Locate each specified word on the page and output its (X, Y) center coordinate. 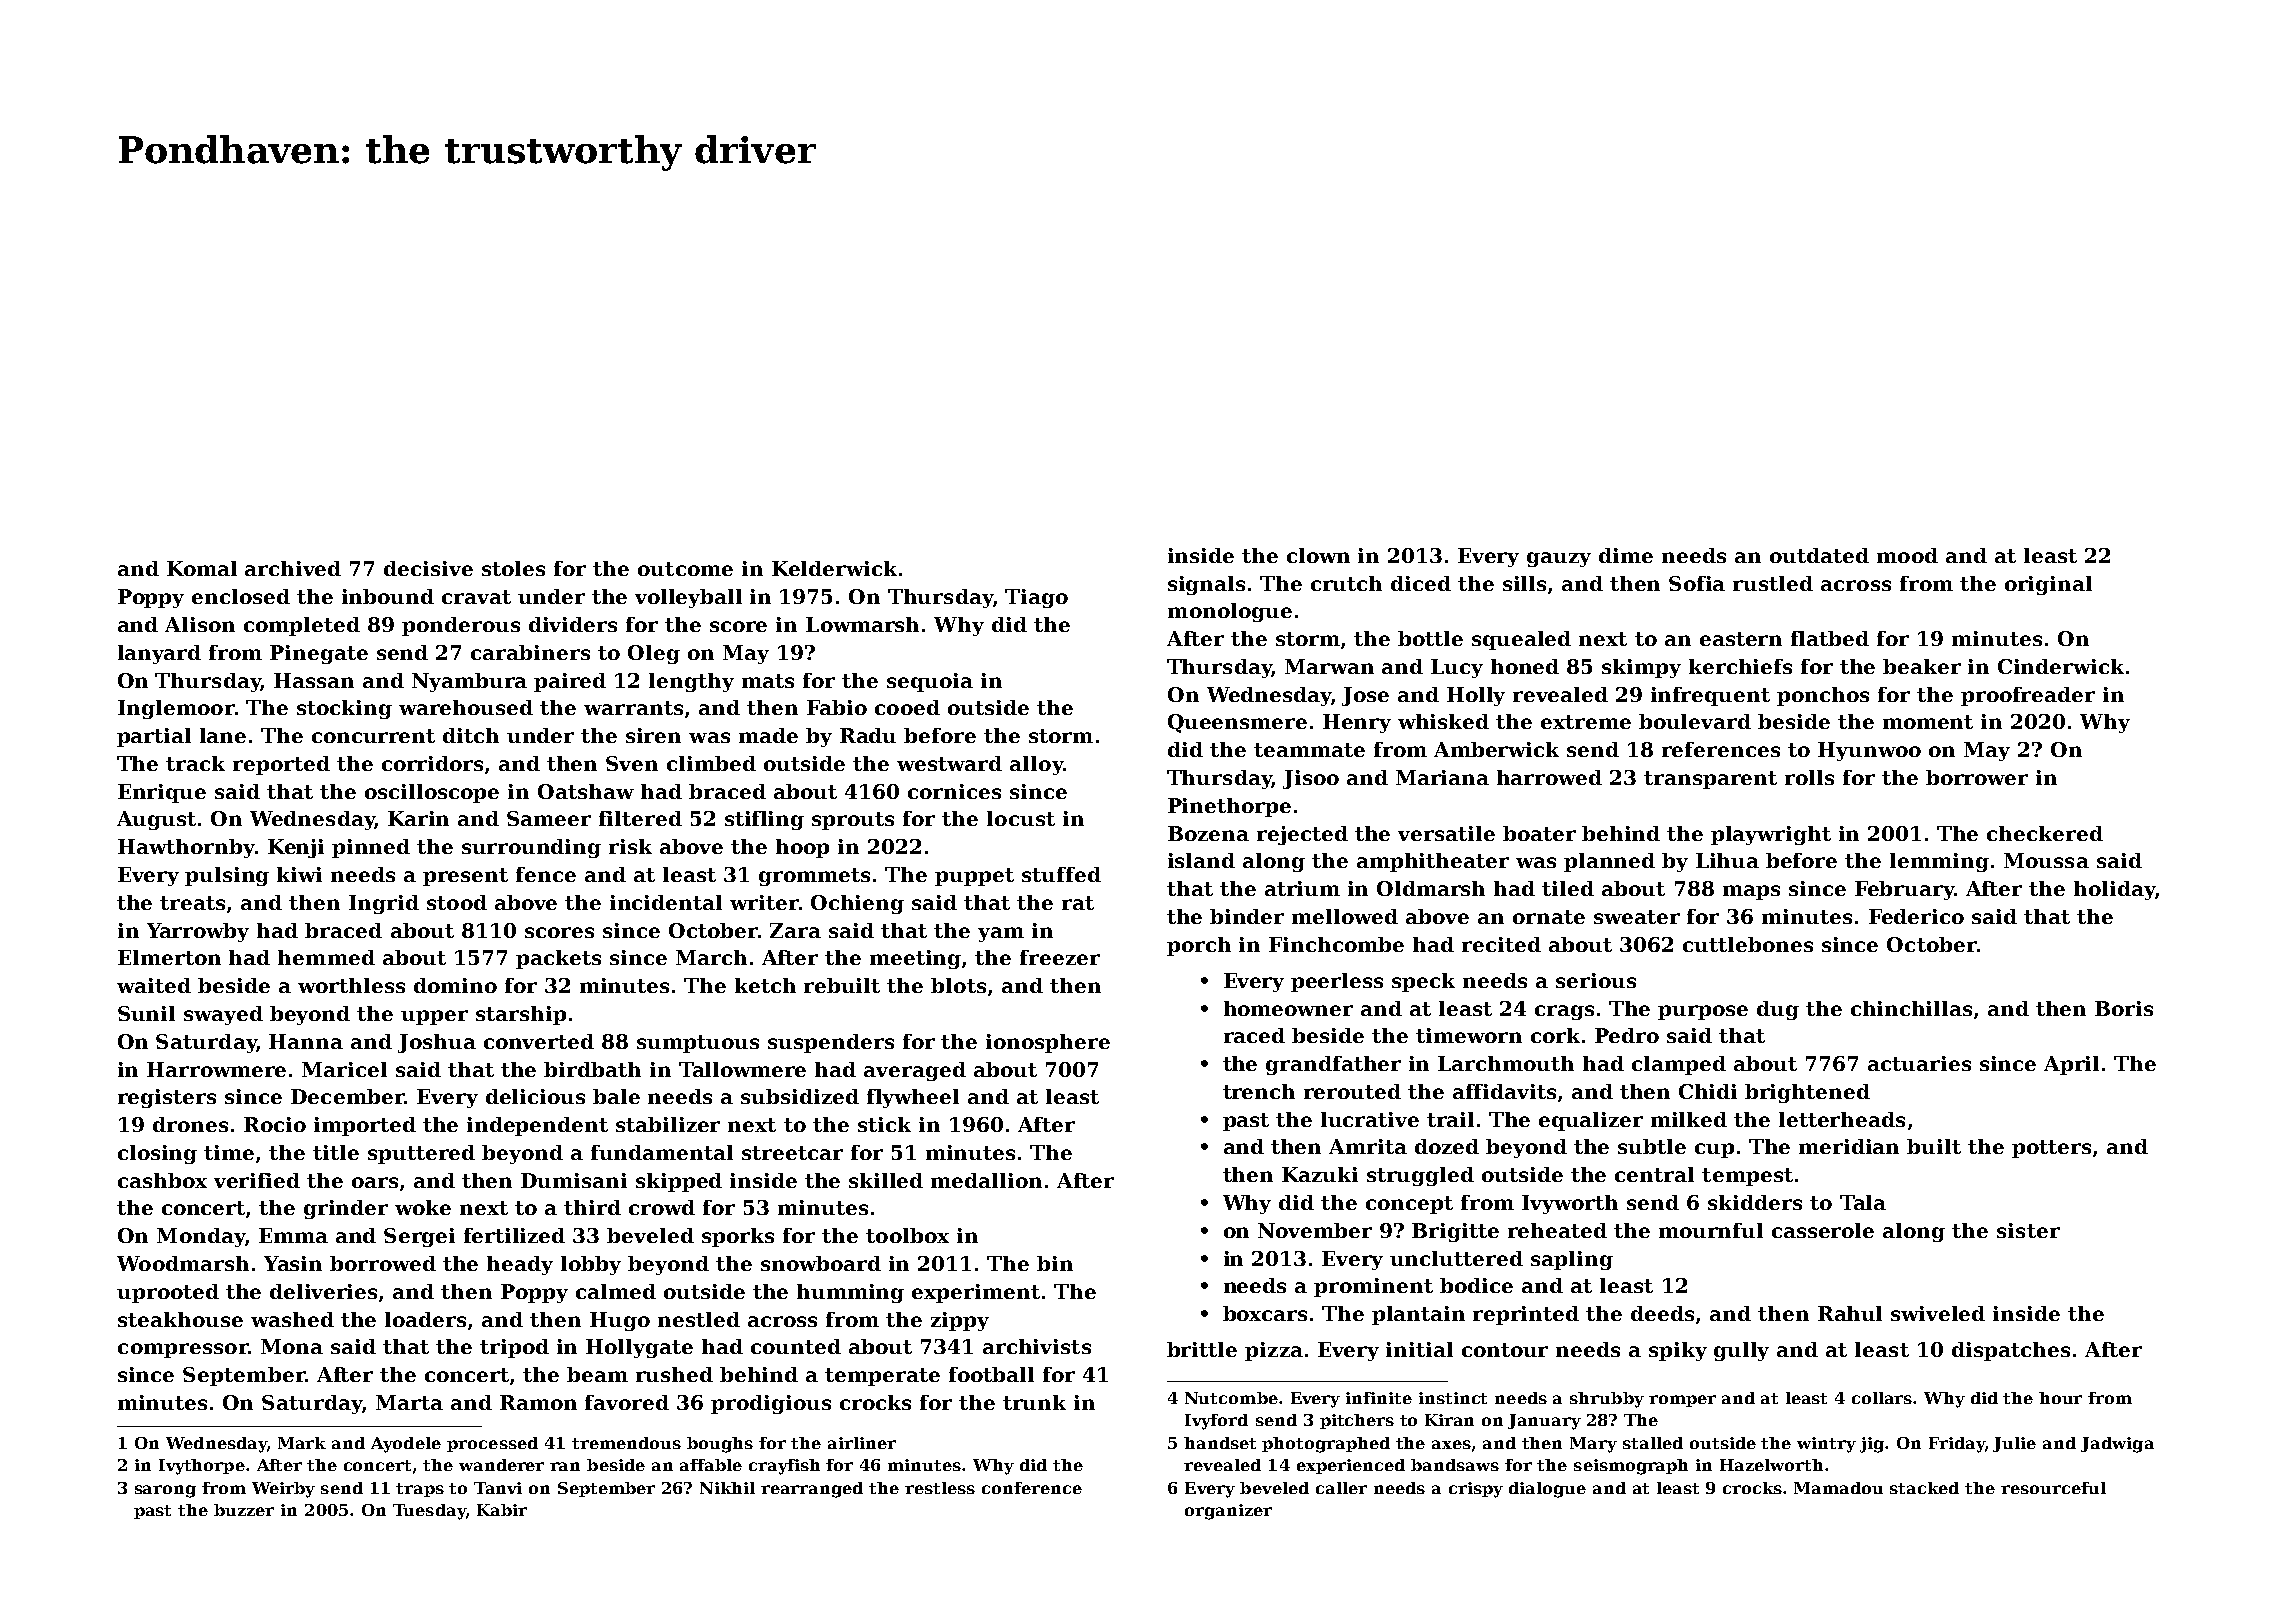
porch (1199, 946)
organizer (1228, 1512)
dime (1626, 555)
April (2071, 1065)
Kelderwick (834, 568)
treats (192, 903)
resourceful (2053, 1488)
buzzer (244, 1510)
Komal (202, 568)
